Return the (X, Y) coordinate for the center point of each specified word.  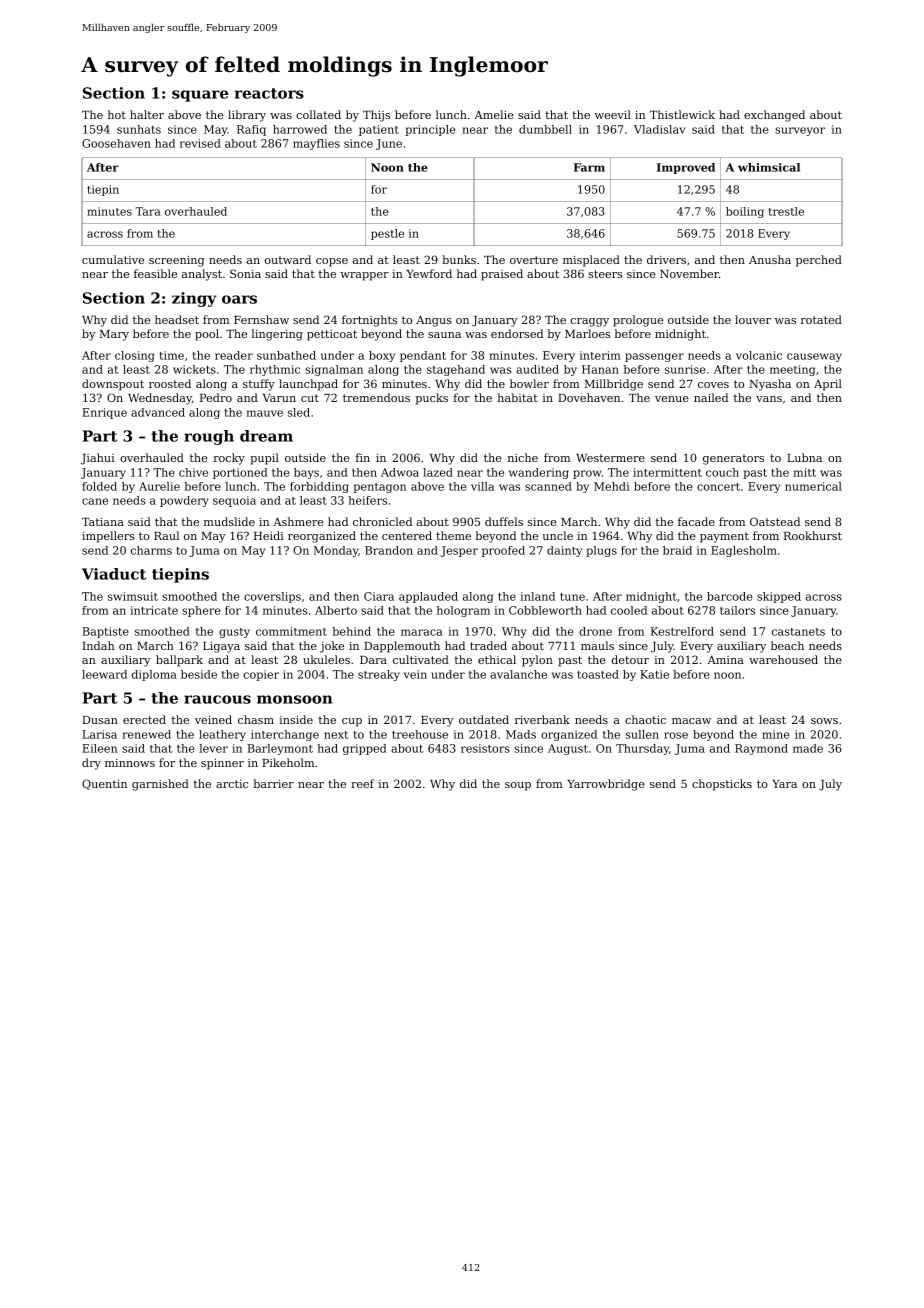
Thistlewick (682, 114)
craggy (589, 322)
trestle (786, 211)
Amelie (494, 114)
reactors (269, 93)
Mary (114, 335)
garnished (160, 785)
